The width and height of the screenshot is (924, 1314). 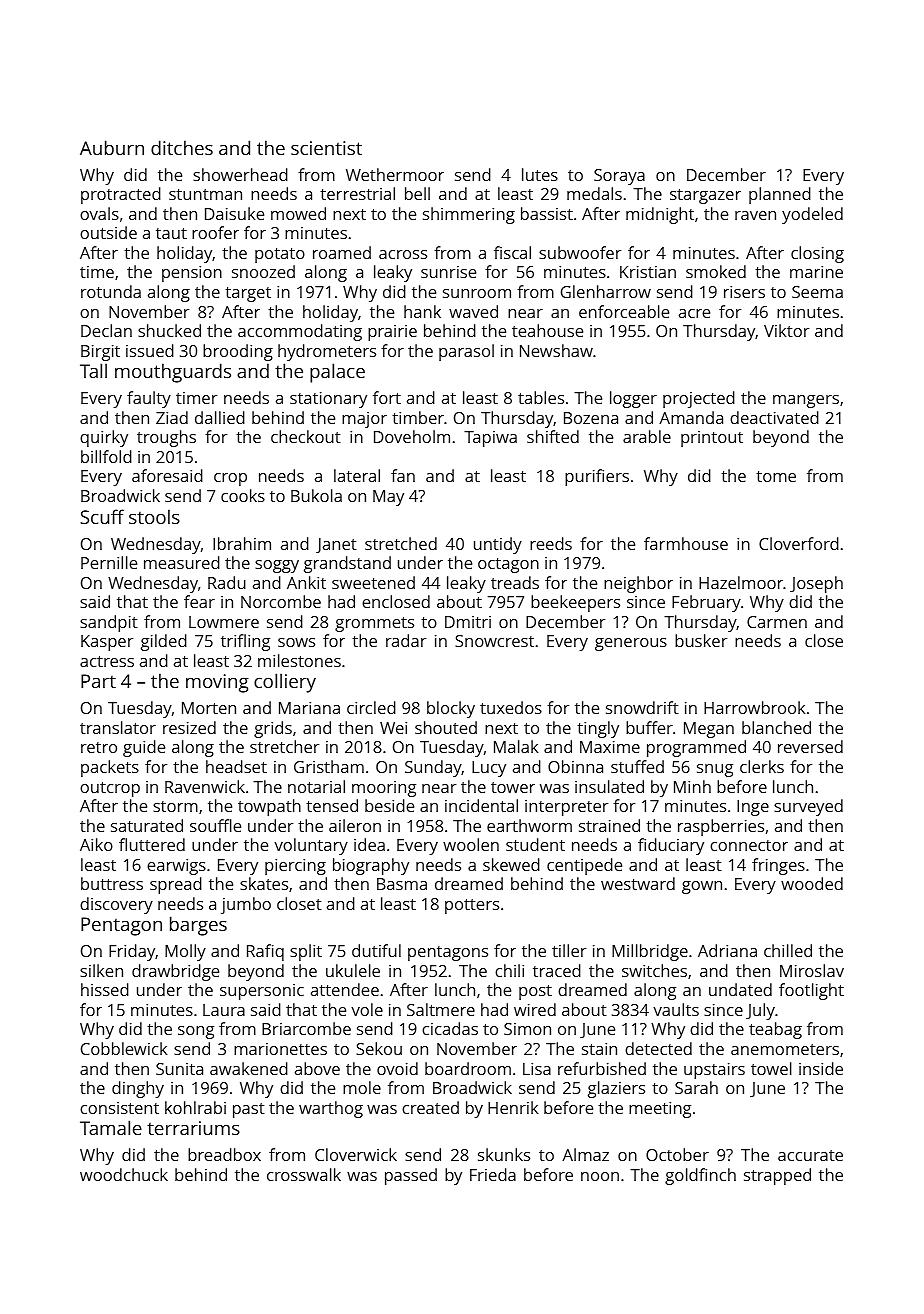 I want to click on Soraya, so click(x=619, y=177).
